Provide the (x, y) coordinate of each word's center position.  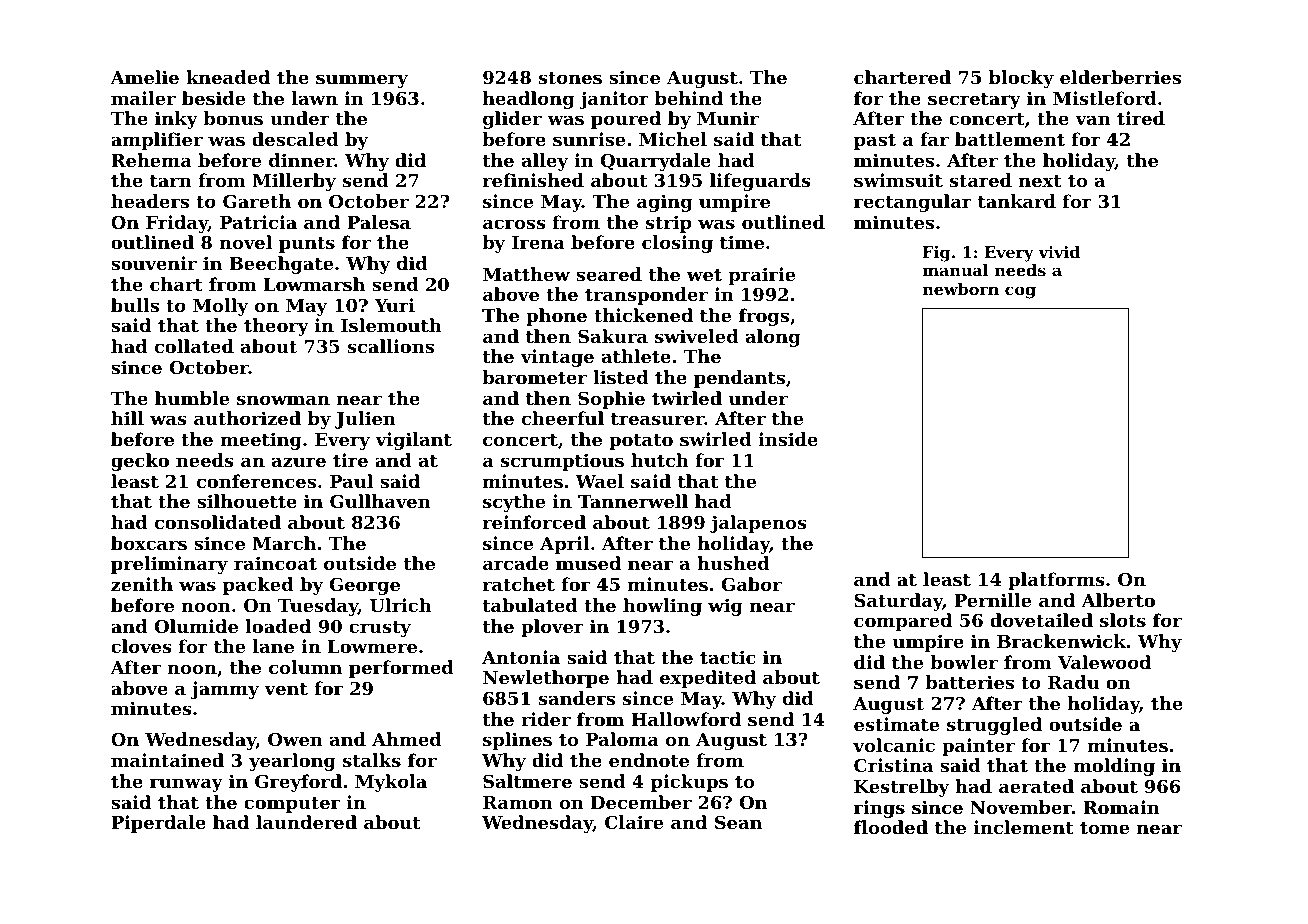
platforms (1056, 581)
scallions (391, 346)
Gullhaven (380, 501)
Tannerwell (633, 501)
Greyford (298, 783)
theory (276, 327)
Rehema (151, 160)
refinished (533, 180)
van (1093, 120)
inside (788, 439)
